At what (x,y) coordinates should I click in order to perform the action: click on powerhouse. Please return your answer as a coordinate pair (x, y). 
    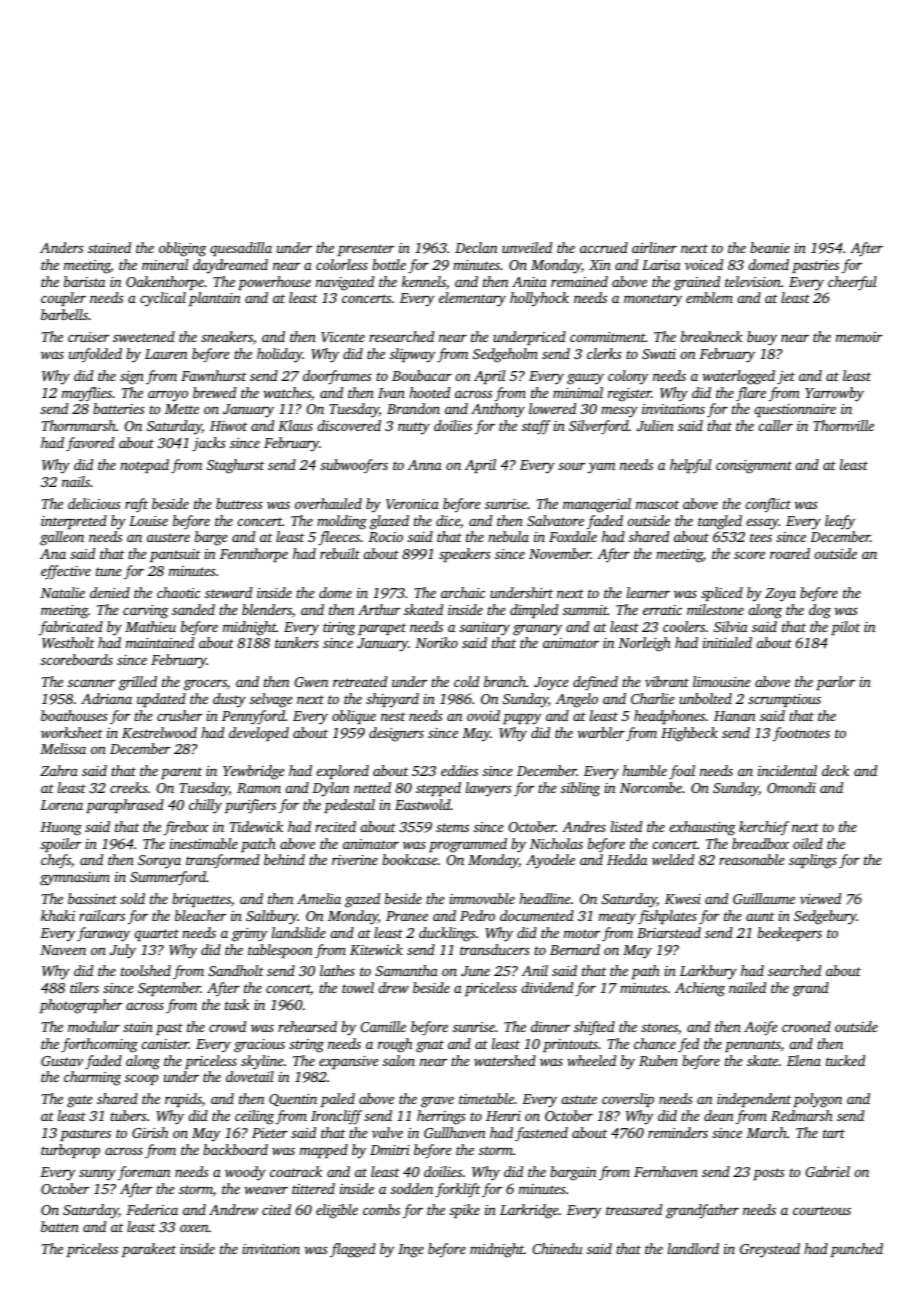
    Looking at the image, I should click on (274, 283).
